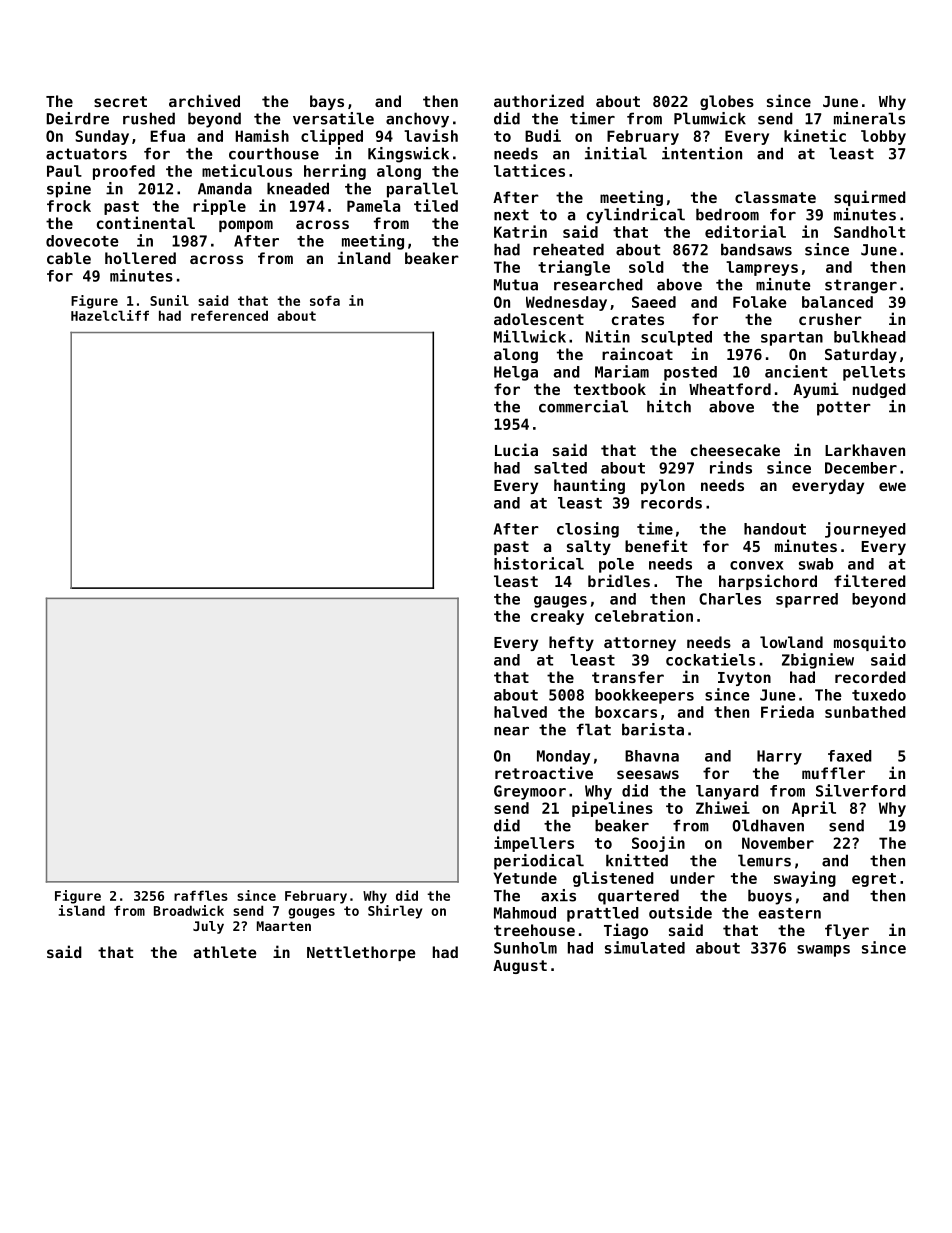  What do you see at coordinates (640, 644) in the image?
I see `attorney` at bounding box center [640, 644].
